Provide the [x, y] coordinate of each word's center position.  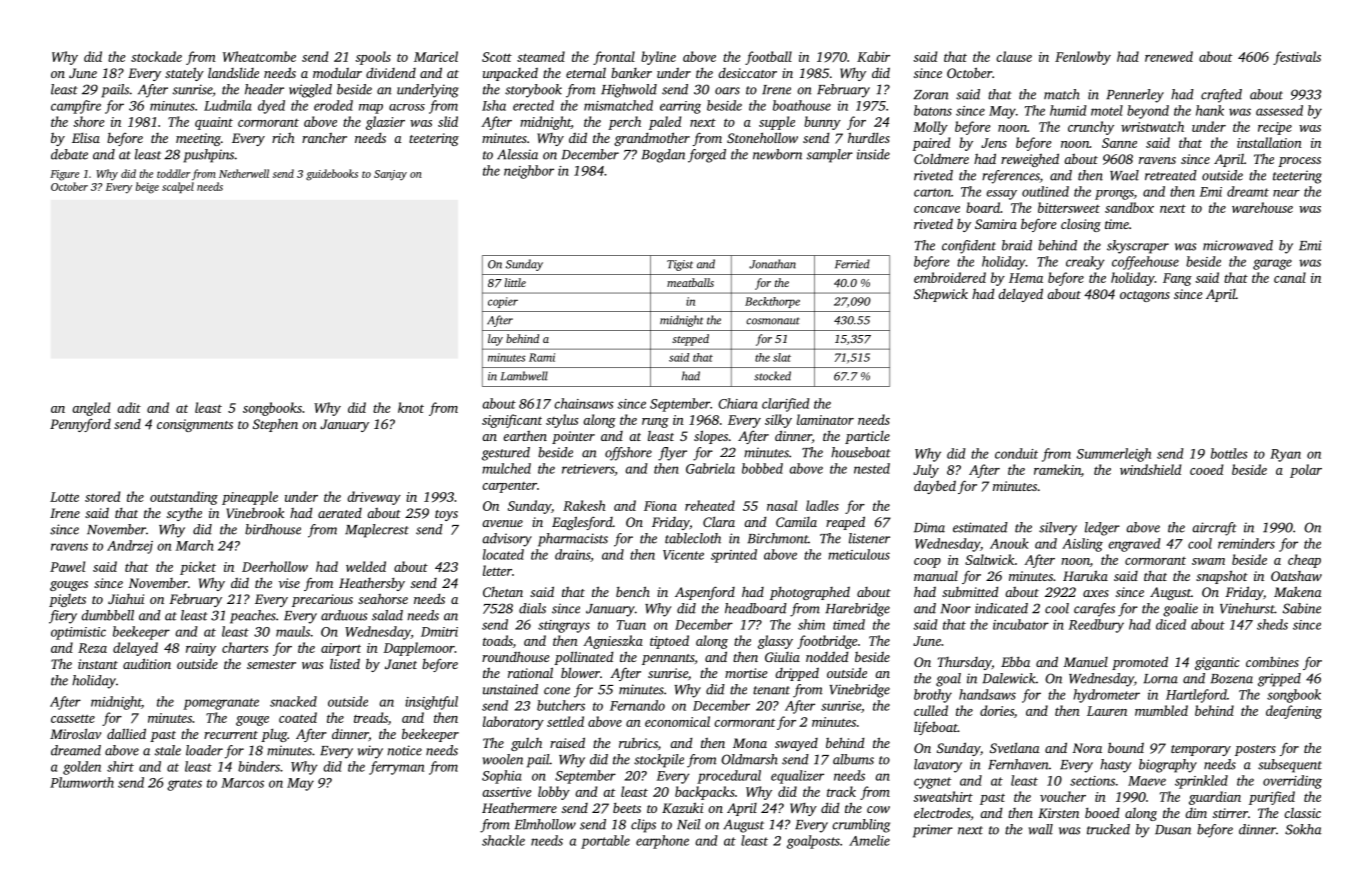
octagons [1145, 296]
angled [91, 409]
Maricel [436, 56]
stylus [562, 421]
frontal [614, 58]
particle [867, 437]
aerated [340, 513]
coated [298, 717]
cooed [1206, 469]
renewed [1169, 56]
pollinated [584, 658]
